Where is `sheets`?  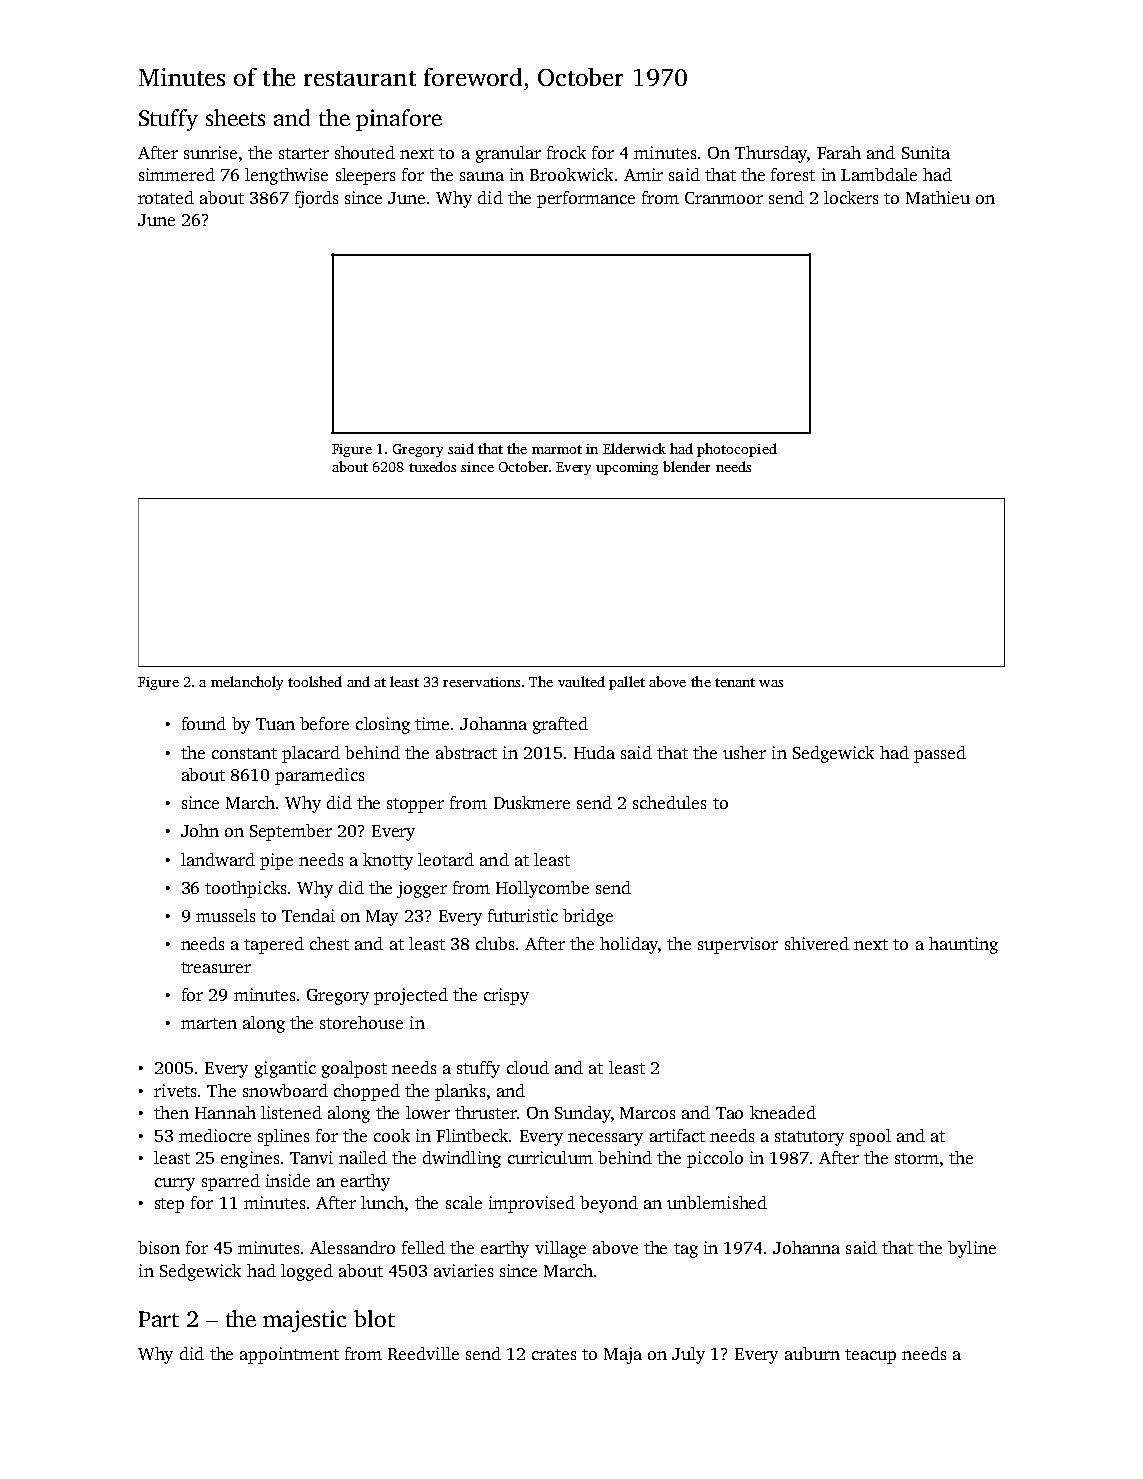
sheets is located at coordinates (235, 117).
